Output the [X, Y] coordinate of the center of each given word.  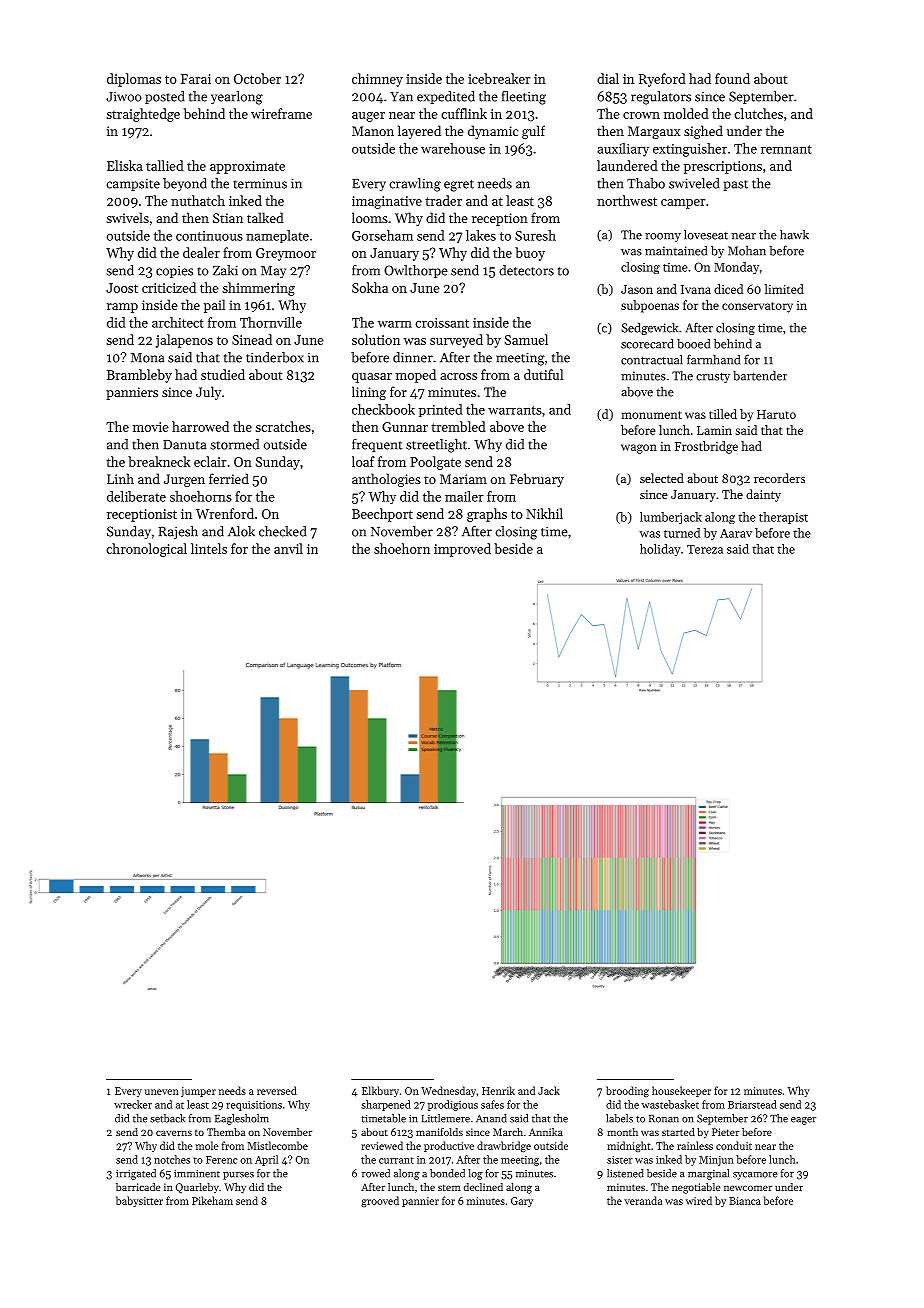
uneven [162, 1092]
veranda [643, 1200]
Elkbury [380, 1091]
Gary [522, 1202]
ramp [122, 308]
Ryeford [662, 80]
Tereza [705, 549]
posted [164, 97]
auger [368, 117]
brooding [627, 1091]
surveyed [456, 341]
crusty [713, 377]
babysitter [139, 1201]
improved [462, 550]
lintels [209, 548]
